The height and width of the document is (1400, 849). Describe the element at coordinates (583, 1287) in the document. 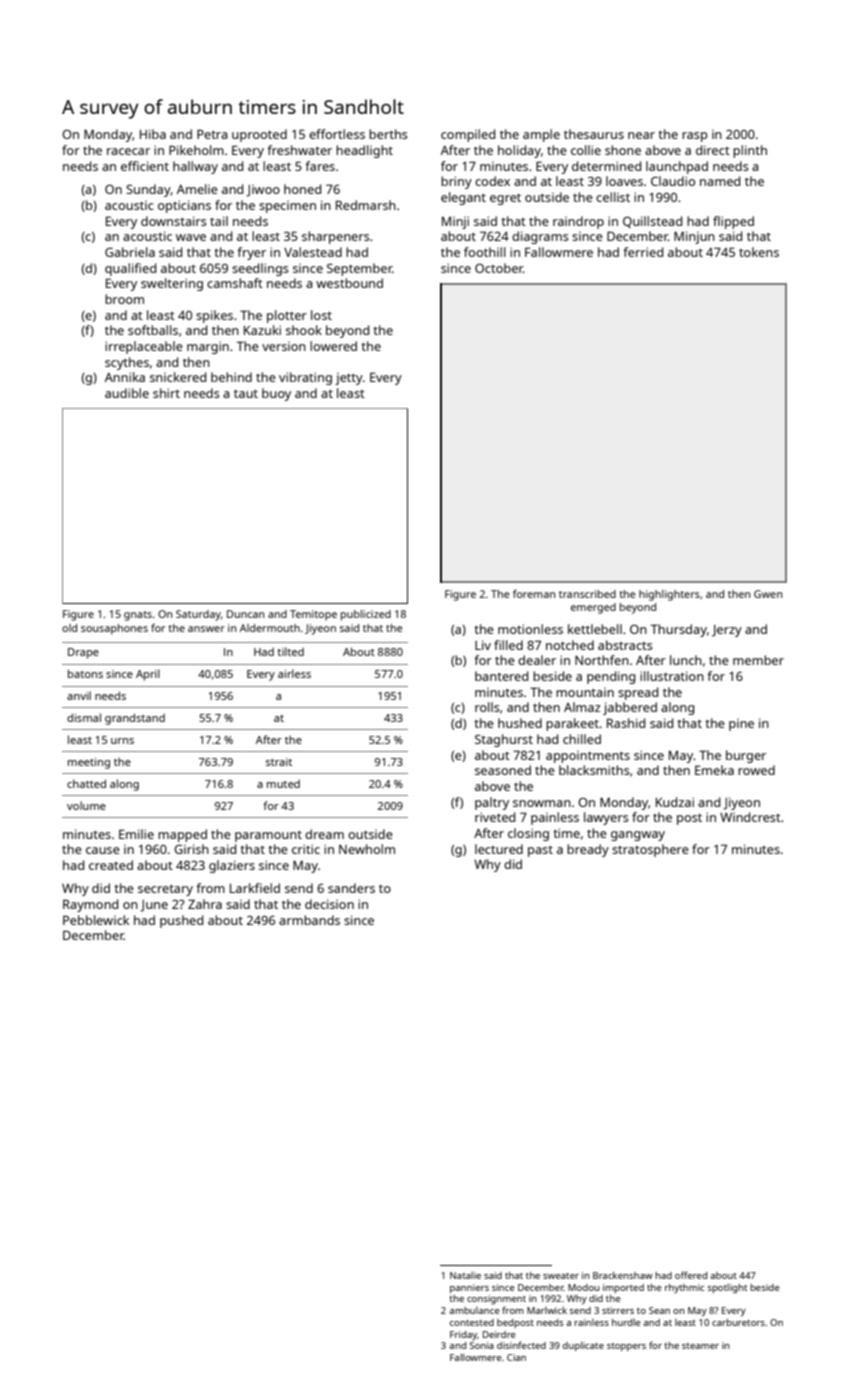

I see `Modou` at that location.
